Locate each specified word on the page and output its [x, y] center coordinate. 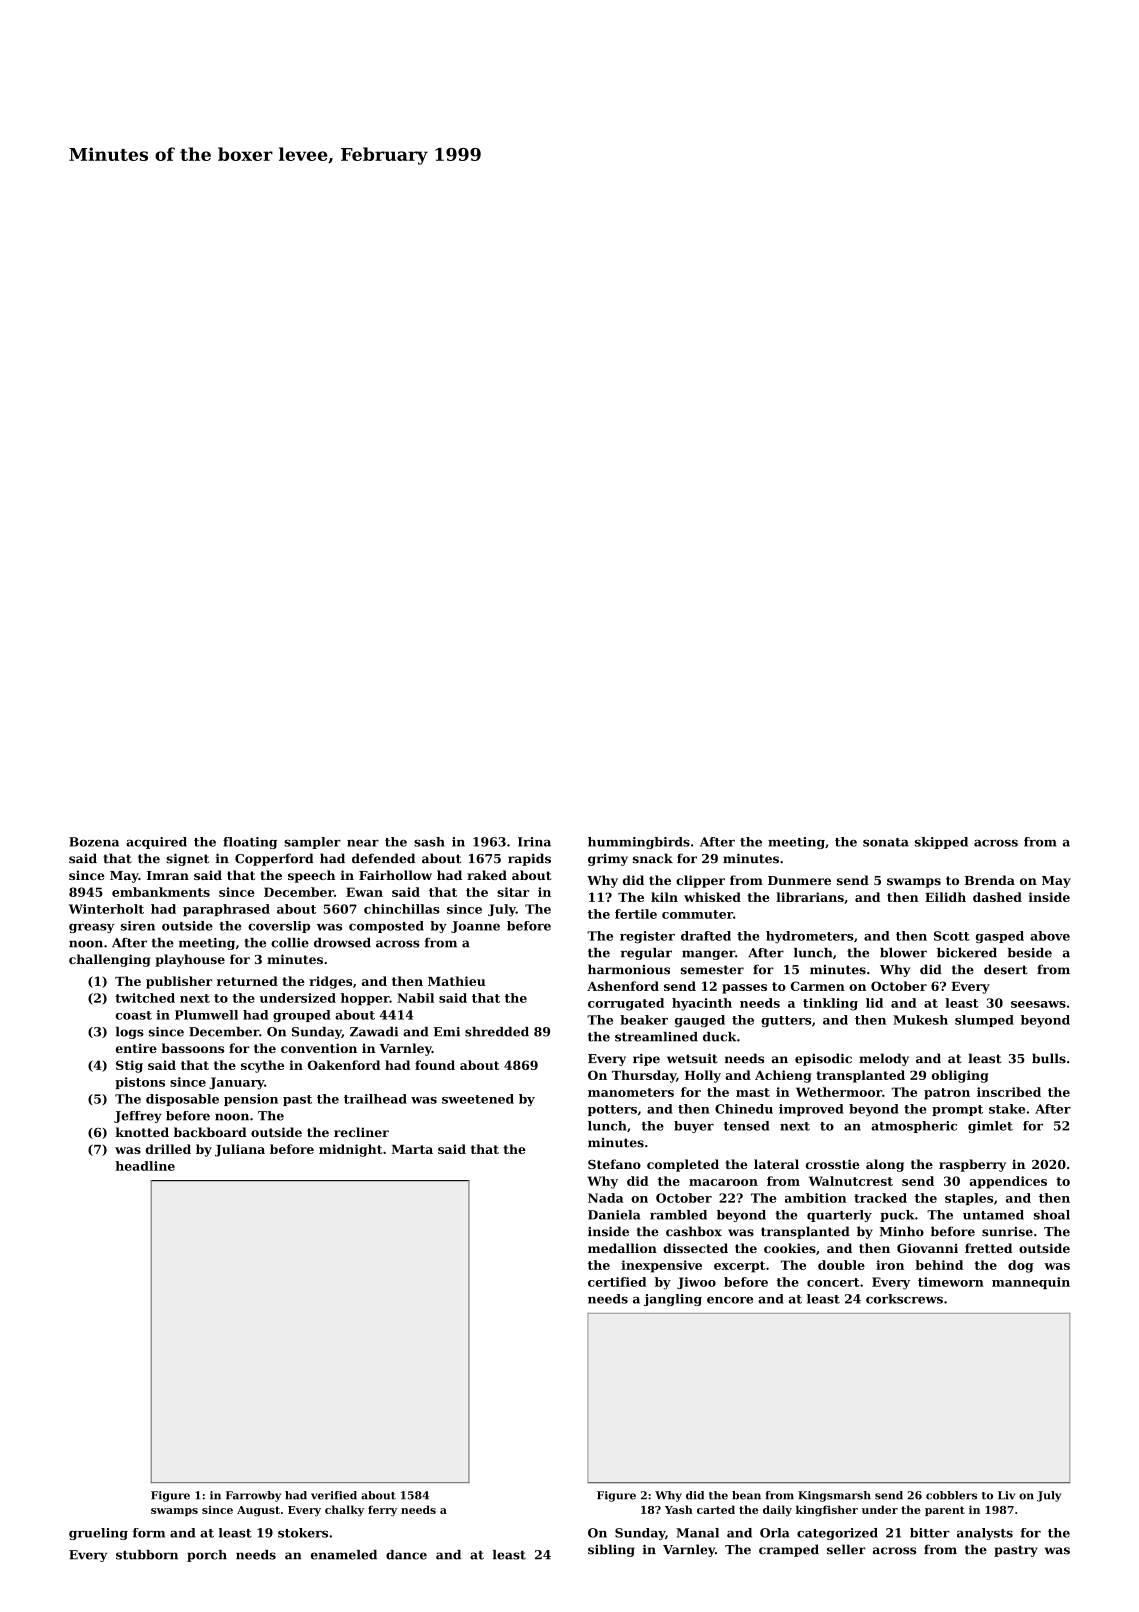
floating [250, 843]
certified [617, 1282]
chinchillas [402, 909]
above [1050, 936]
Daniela [614, 1215]
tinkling [830, 1004]
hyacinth [702, 1004]
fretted [988, 1248]
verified [334, 1495]
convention [319, 1048]
